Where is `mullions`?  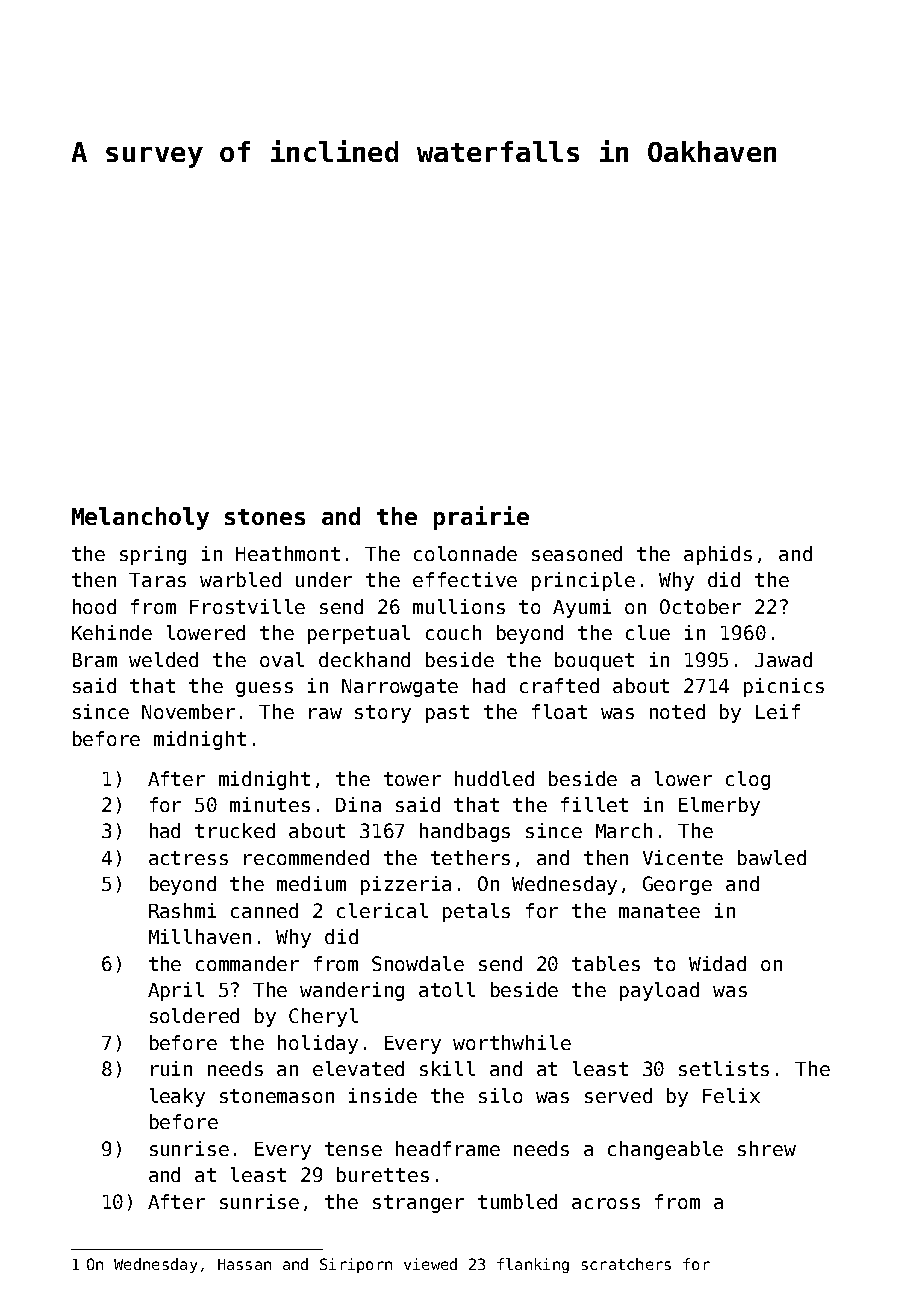
mullions is located at coordinates (459, 606).
